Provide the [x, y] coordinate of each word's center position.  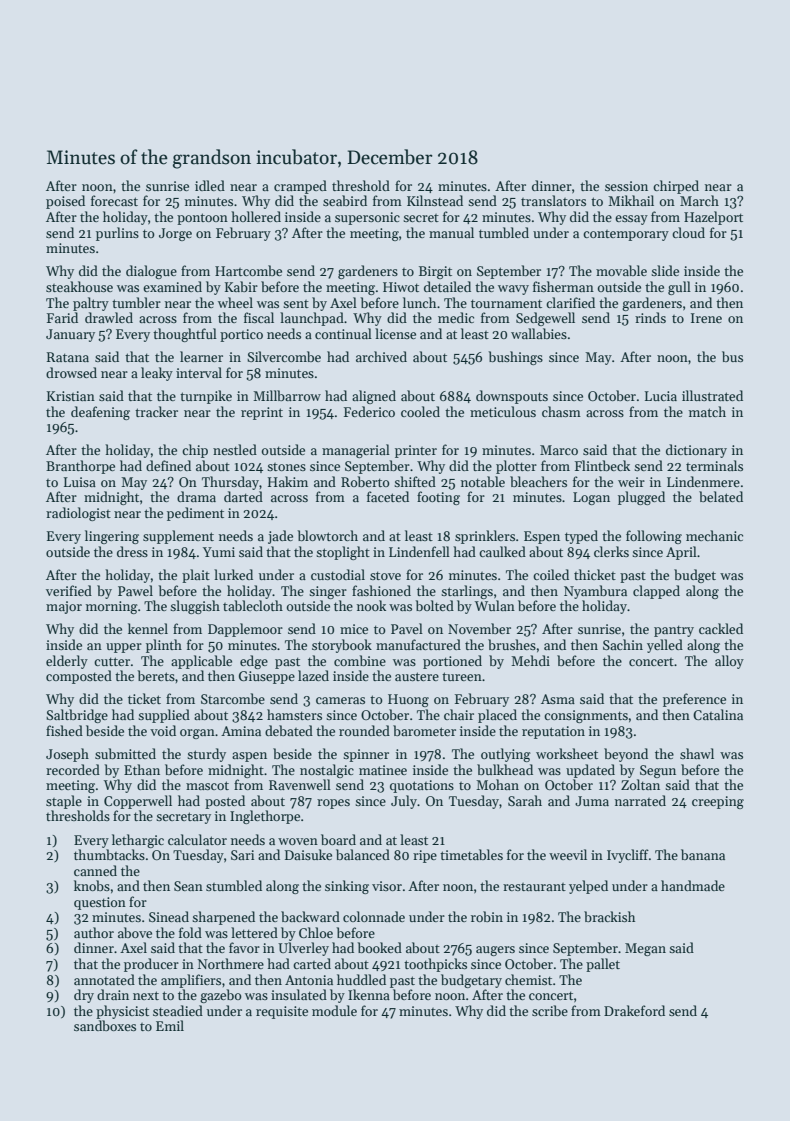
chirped [676, 187]
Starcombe [233, 698]
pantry [674, 631]
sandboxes [105, 1025]
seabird [345, 200]
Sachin [623, 644]
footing [438, 498]
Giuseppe [267, 677]
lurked [233, 574]
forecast [114, 200]
